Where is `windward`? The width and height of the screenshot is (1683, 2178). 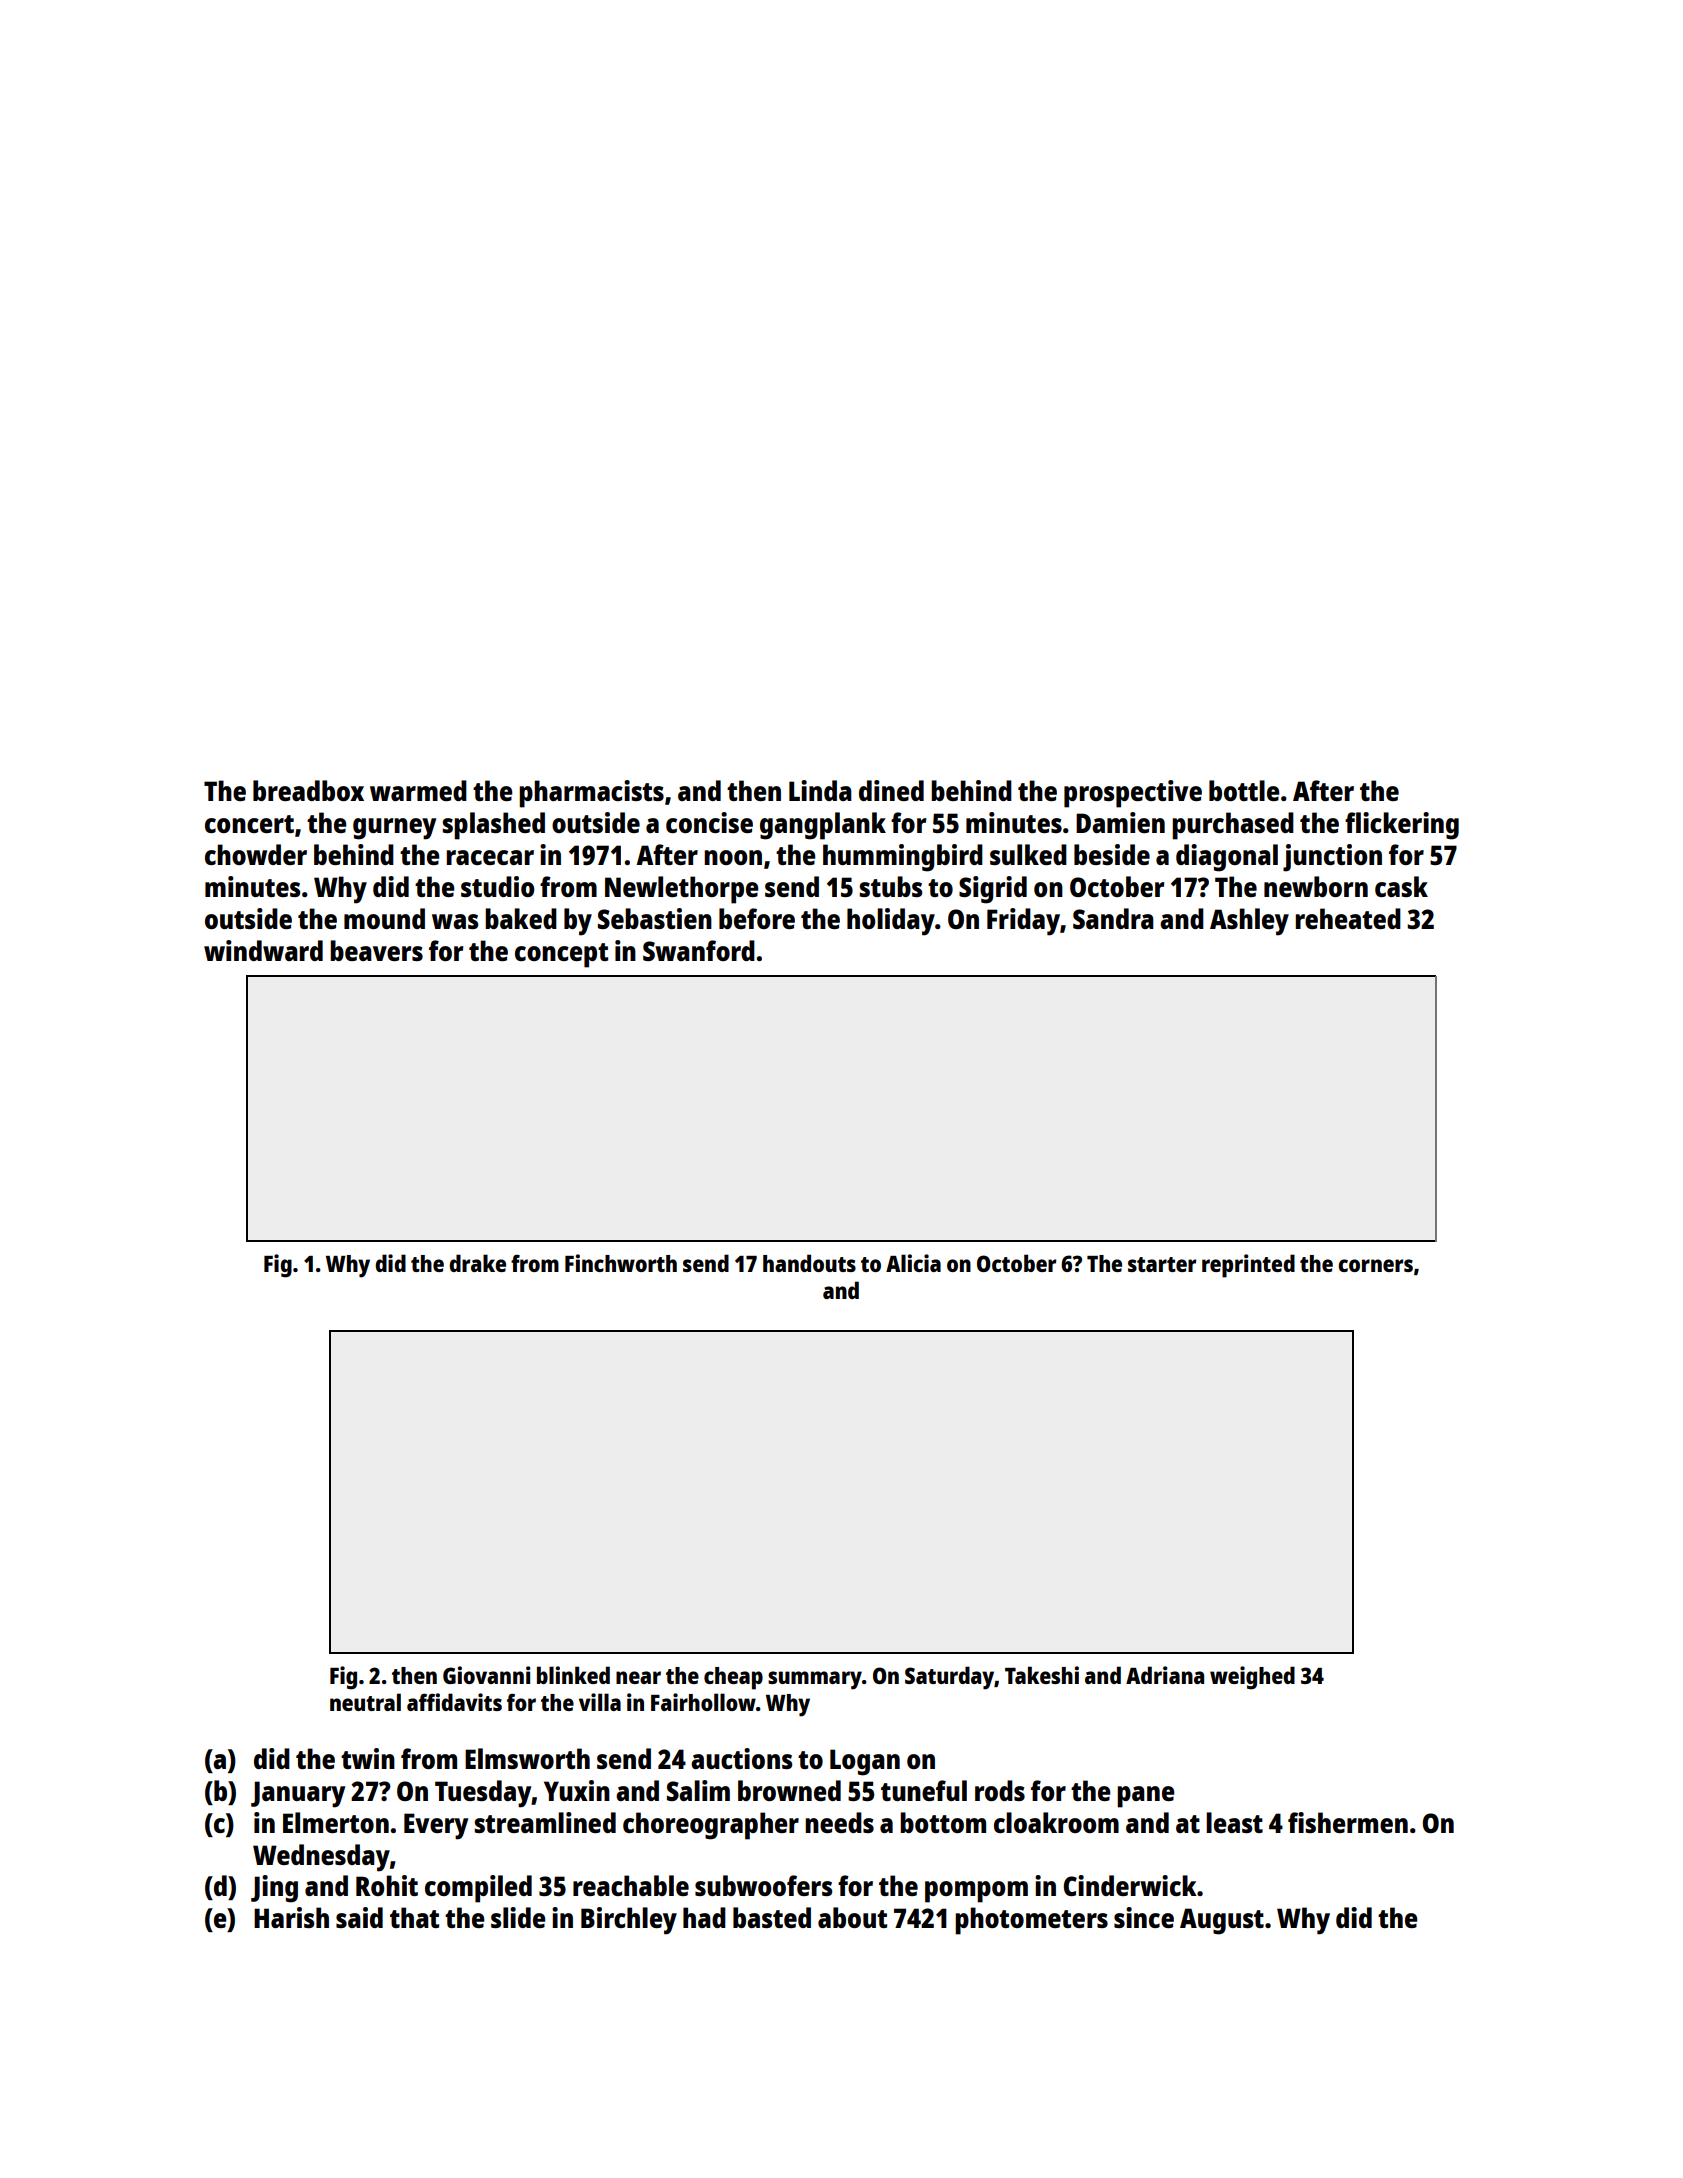
windward is located at coordinates (263, 950).
